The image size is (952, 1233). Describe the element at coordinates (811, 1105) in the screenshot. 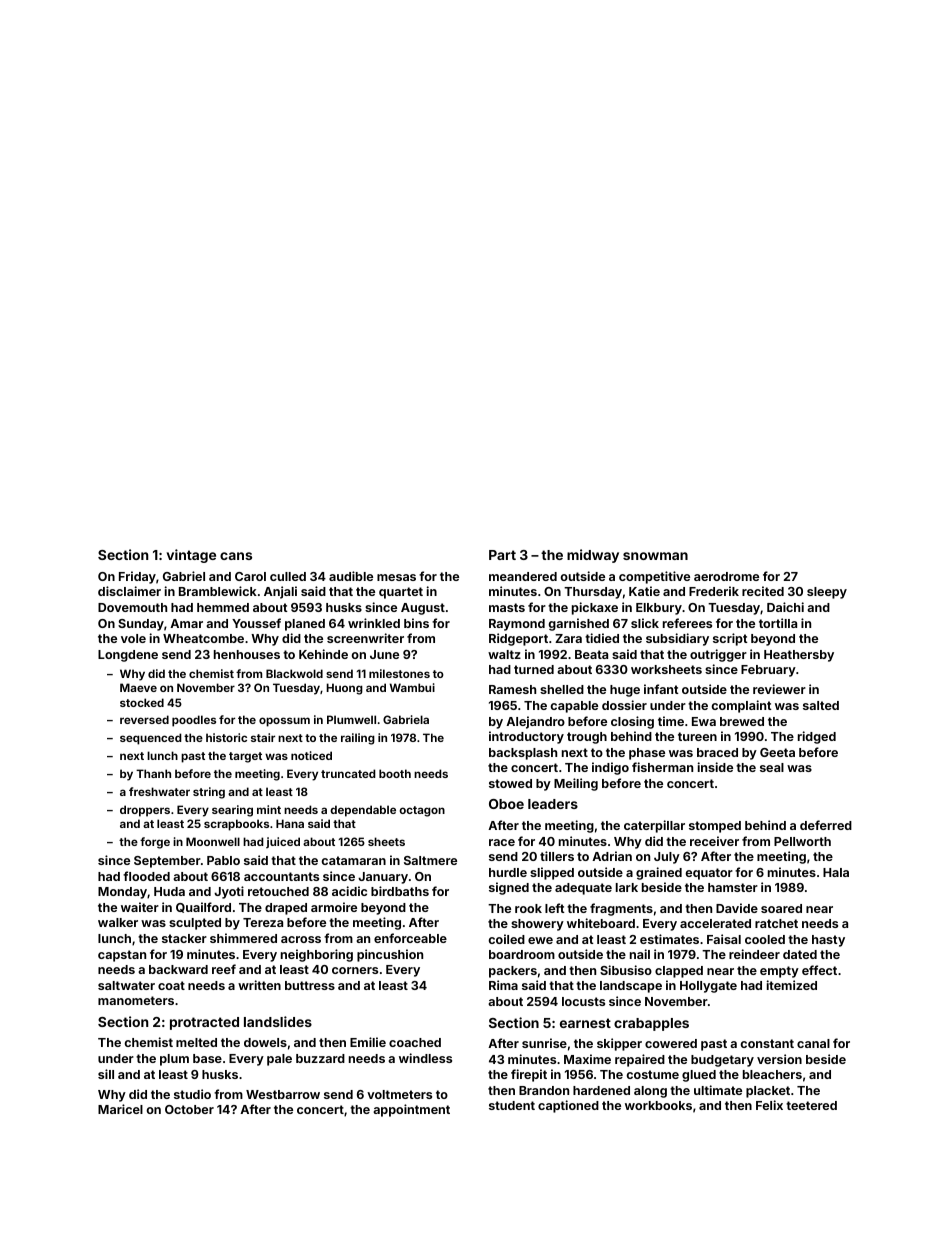

I see `teetered` at that location.
